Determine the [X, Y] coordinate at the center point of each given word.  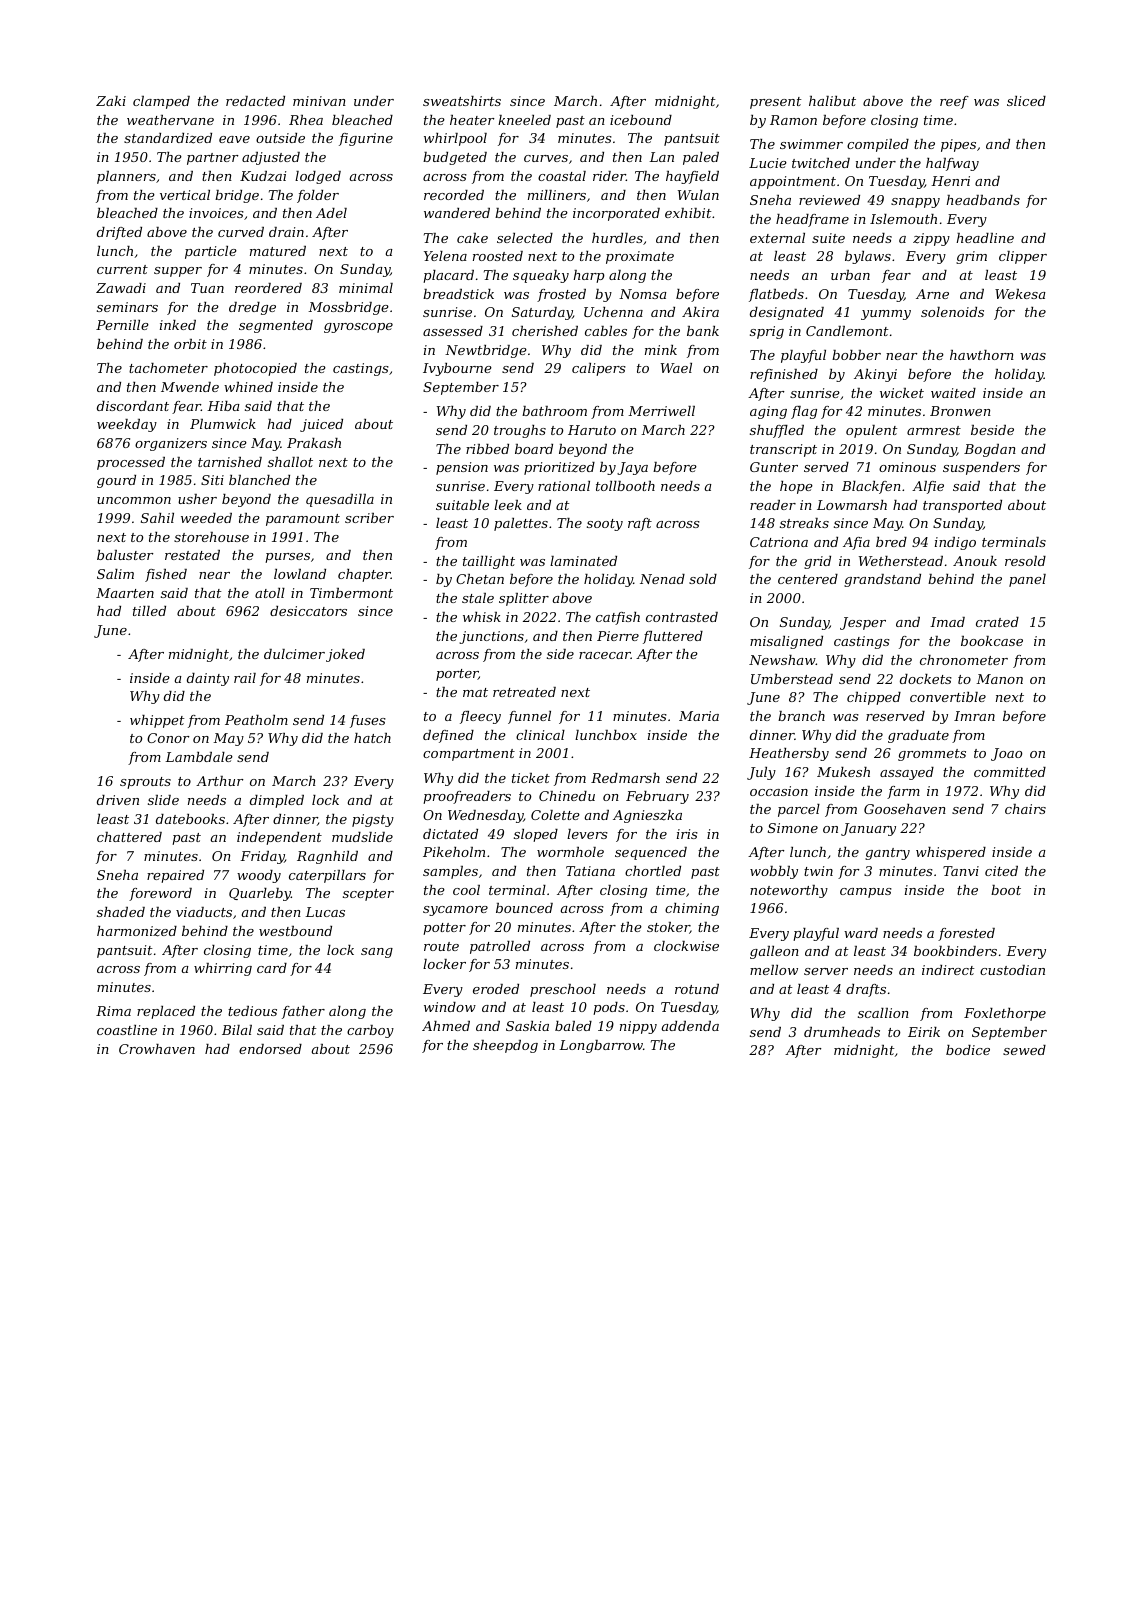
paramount [303, 520]
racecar [605, 655]
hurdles [617, 238]
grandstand [882, 580]
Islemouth [903, 219]
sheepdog [505, 1046]
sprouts [145, 783]
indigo [955, 543]
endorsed [270, 1049]
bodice [968, 1050]
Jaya [632, 468]
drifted [119, 233]
